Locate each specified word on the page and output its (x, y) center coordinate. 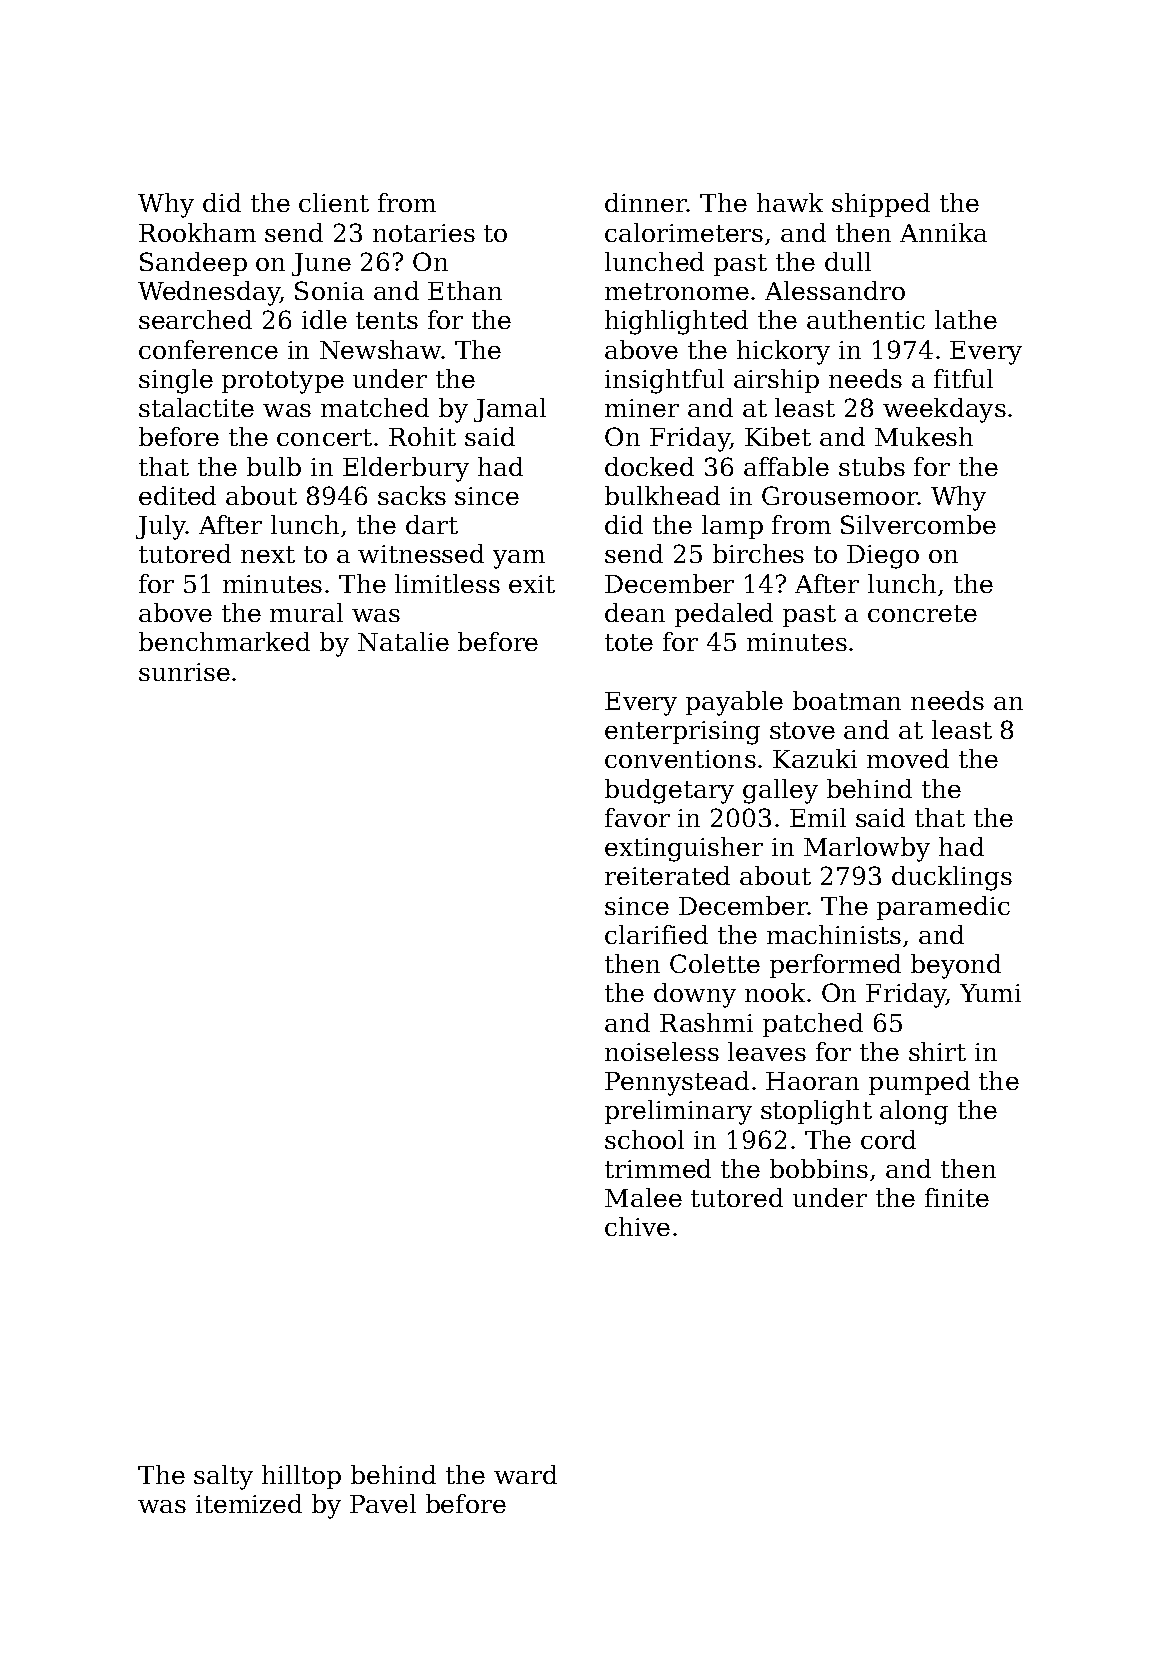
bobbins (819, 1168)
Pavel (383, 1503)
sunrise (184, 672)
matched (375, 407)
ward (525, 1474)
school (644, 1139)
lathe (966, 319)
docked (649, 466)
